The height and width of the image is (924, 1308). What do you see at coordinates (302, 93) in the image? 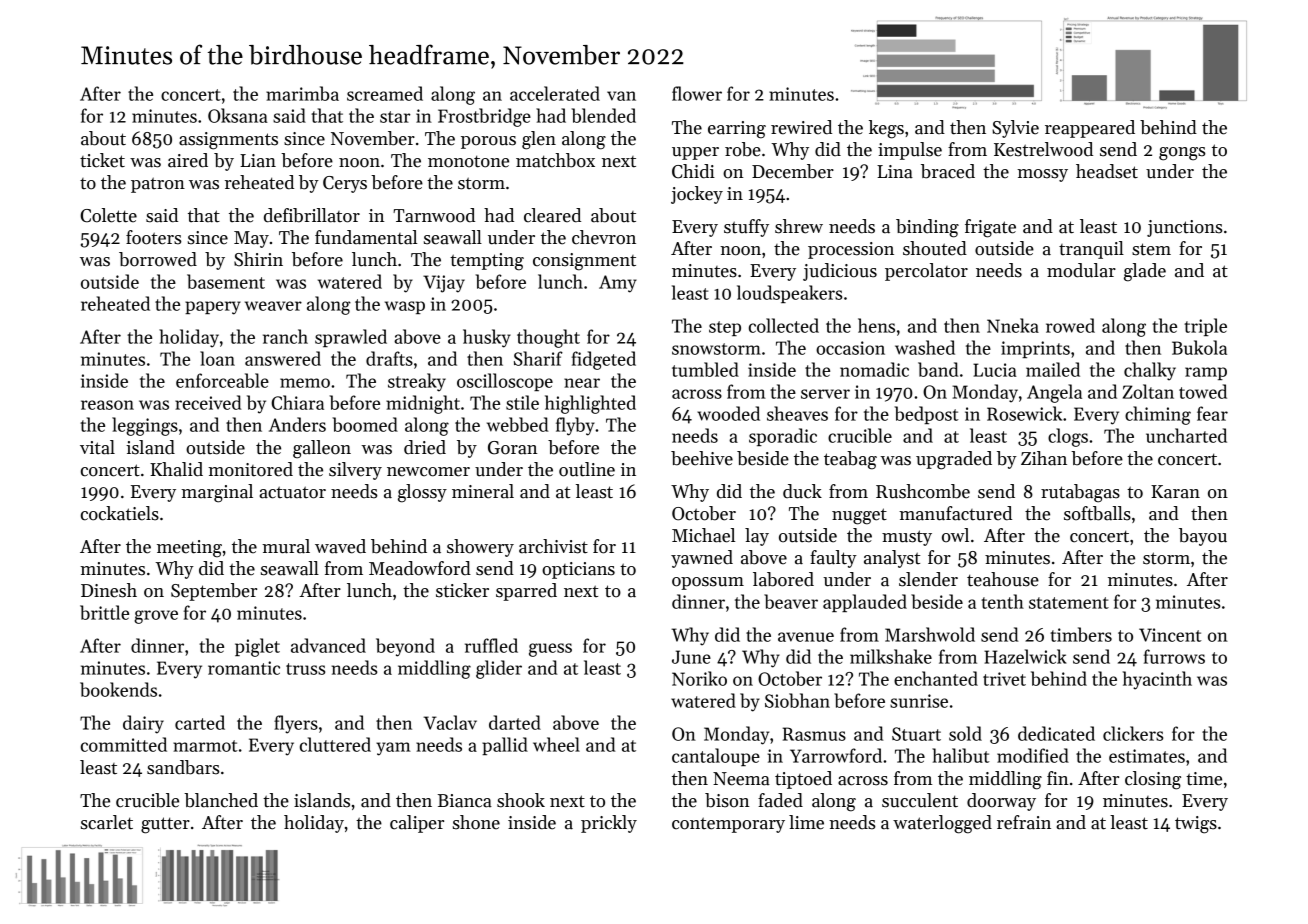
I see `marimba` at bounding box center [302, 93].
